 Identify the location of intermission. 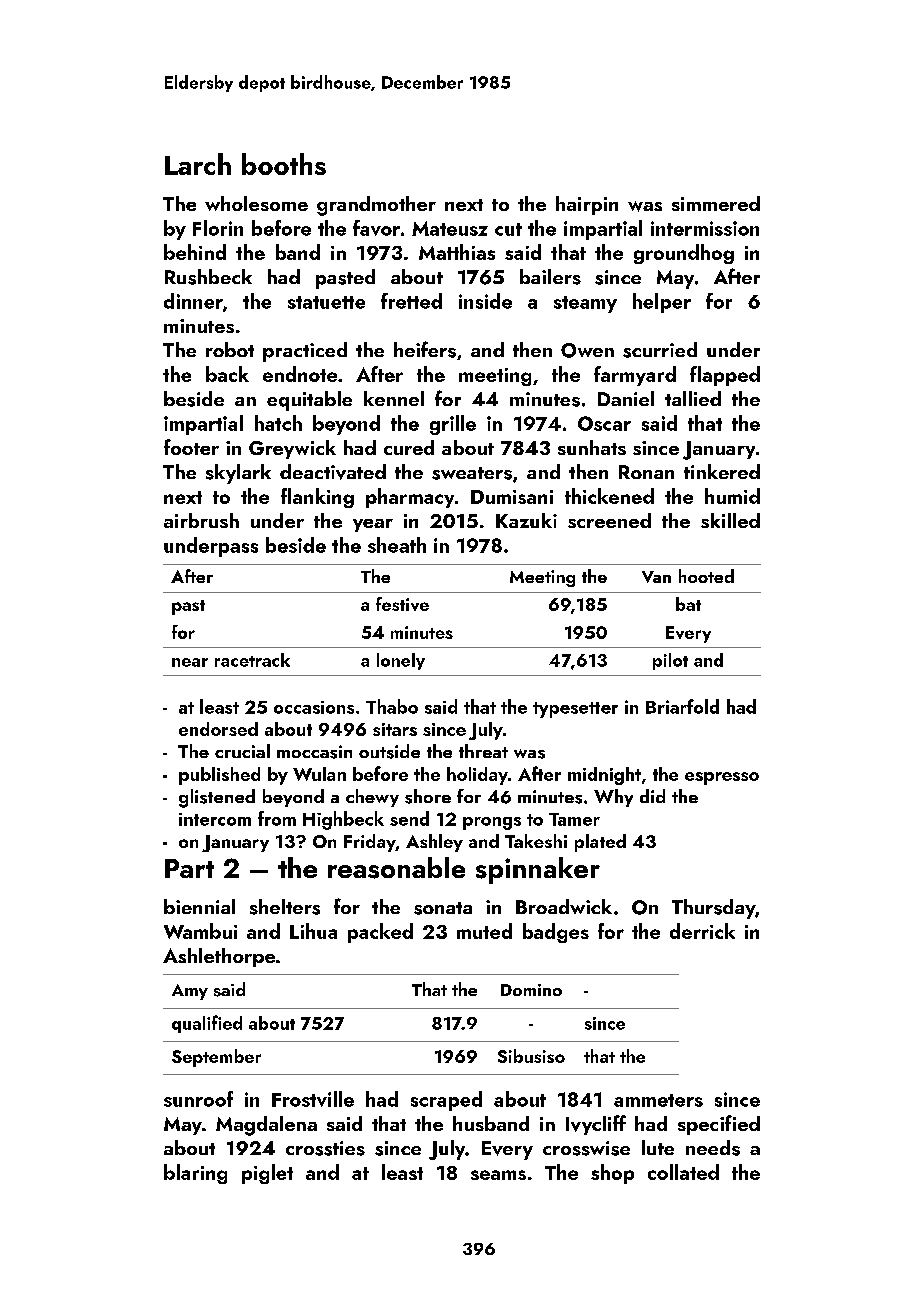
(705, 228).
